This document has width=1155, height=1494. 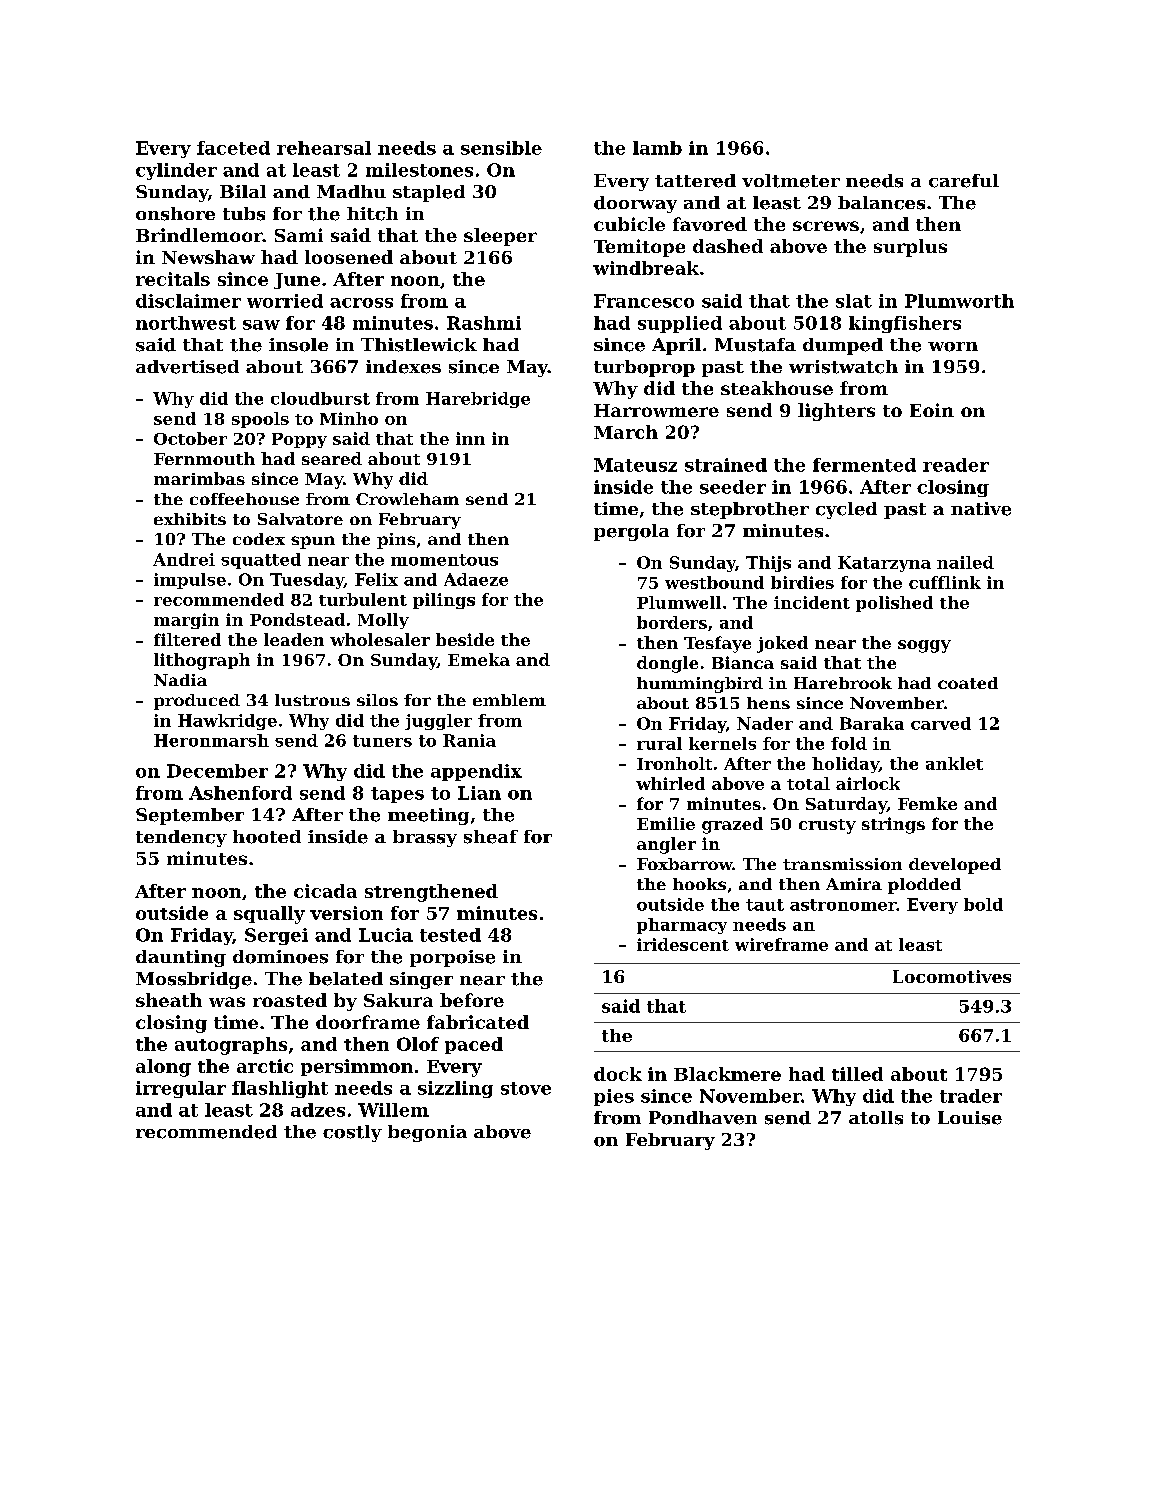 I want to click on arctic, so click(x=265, y=1066).
